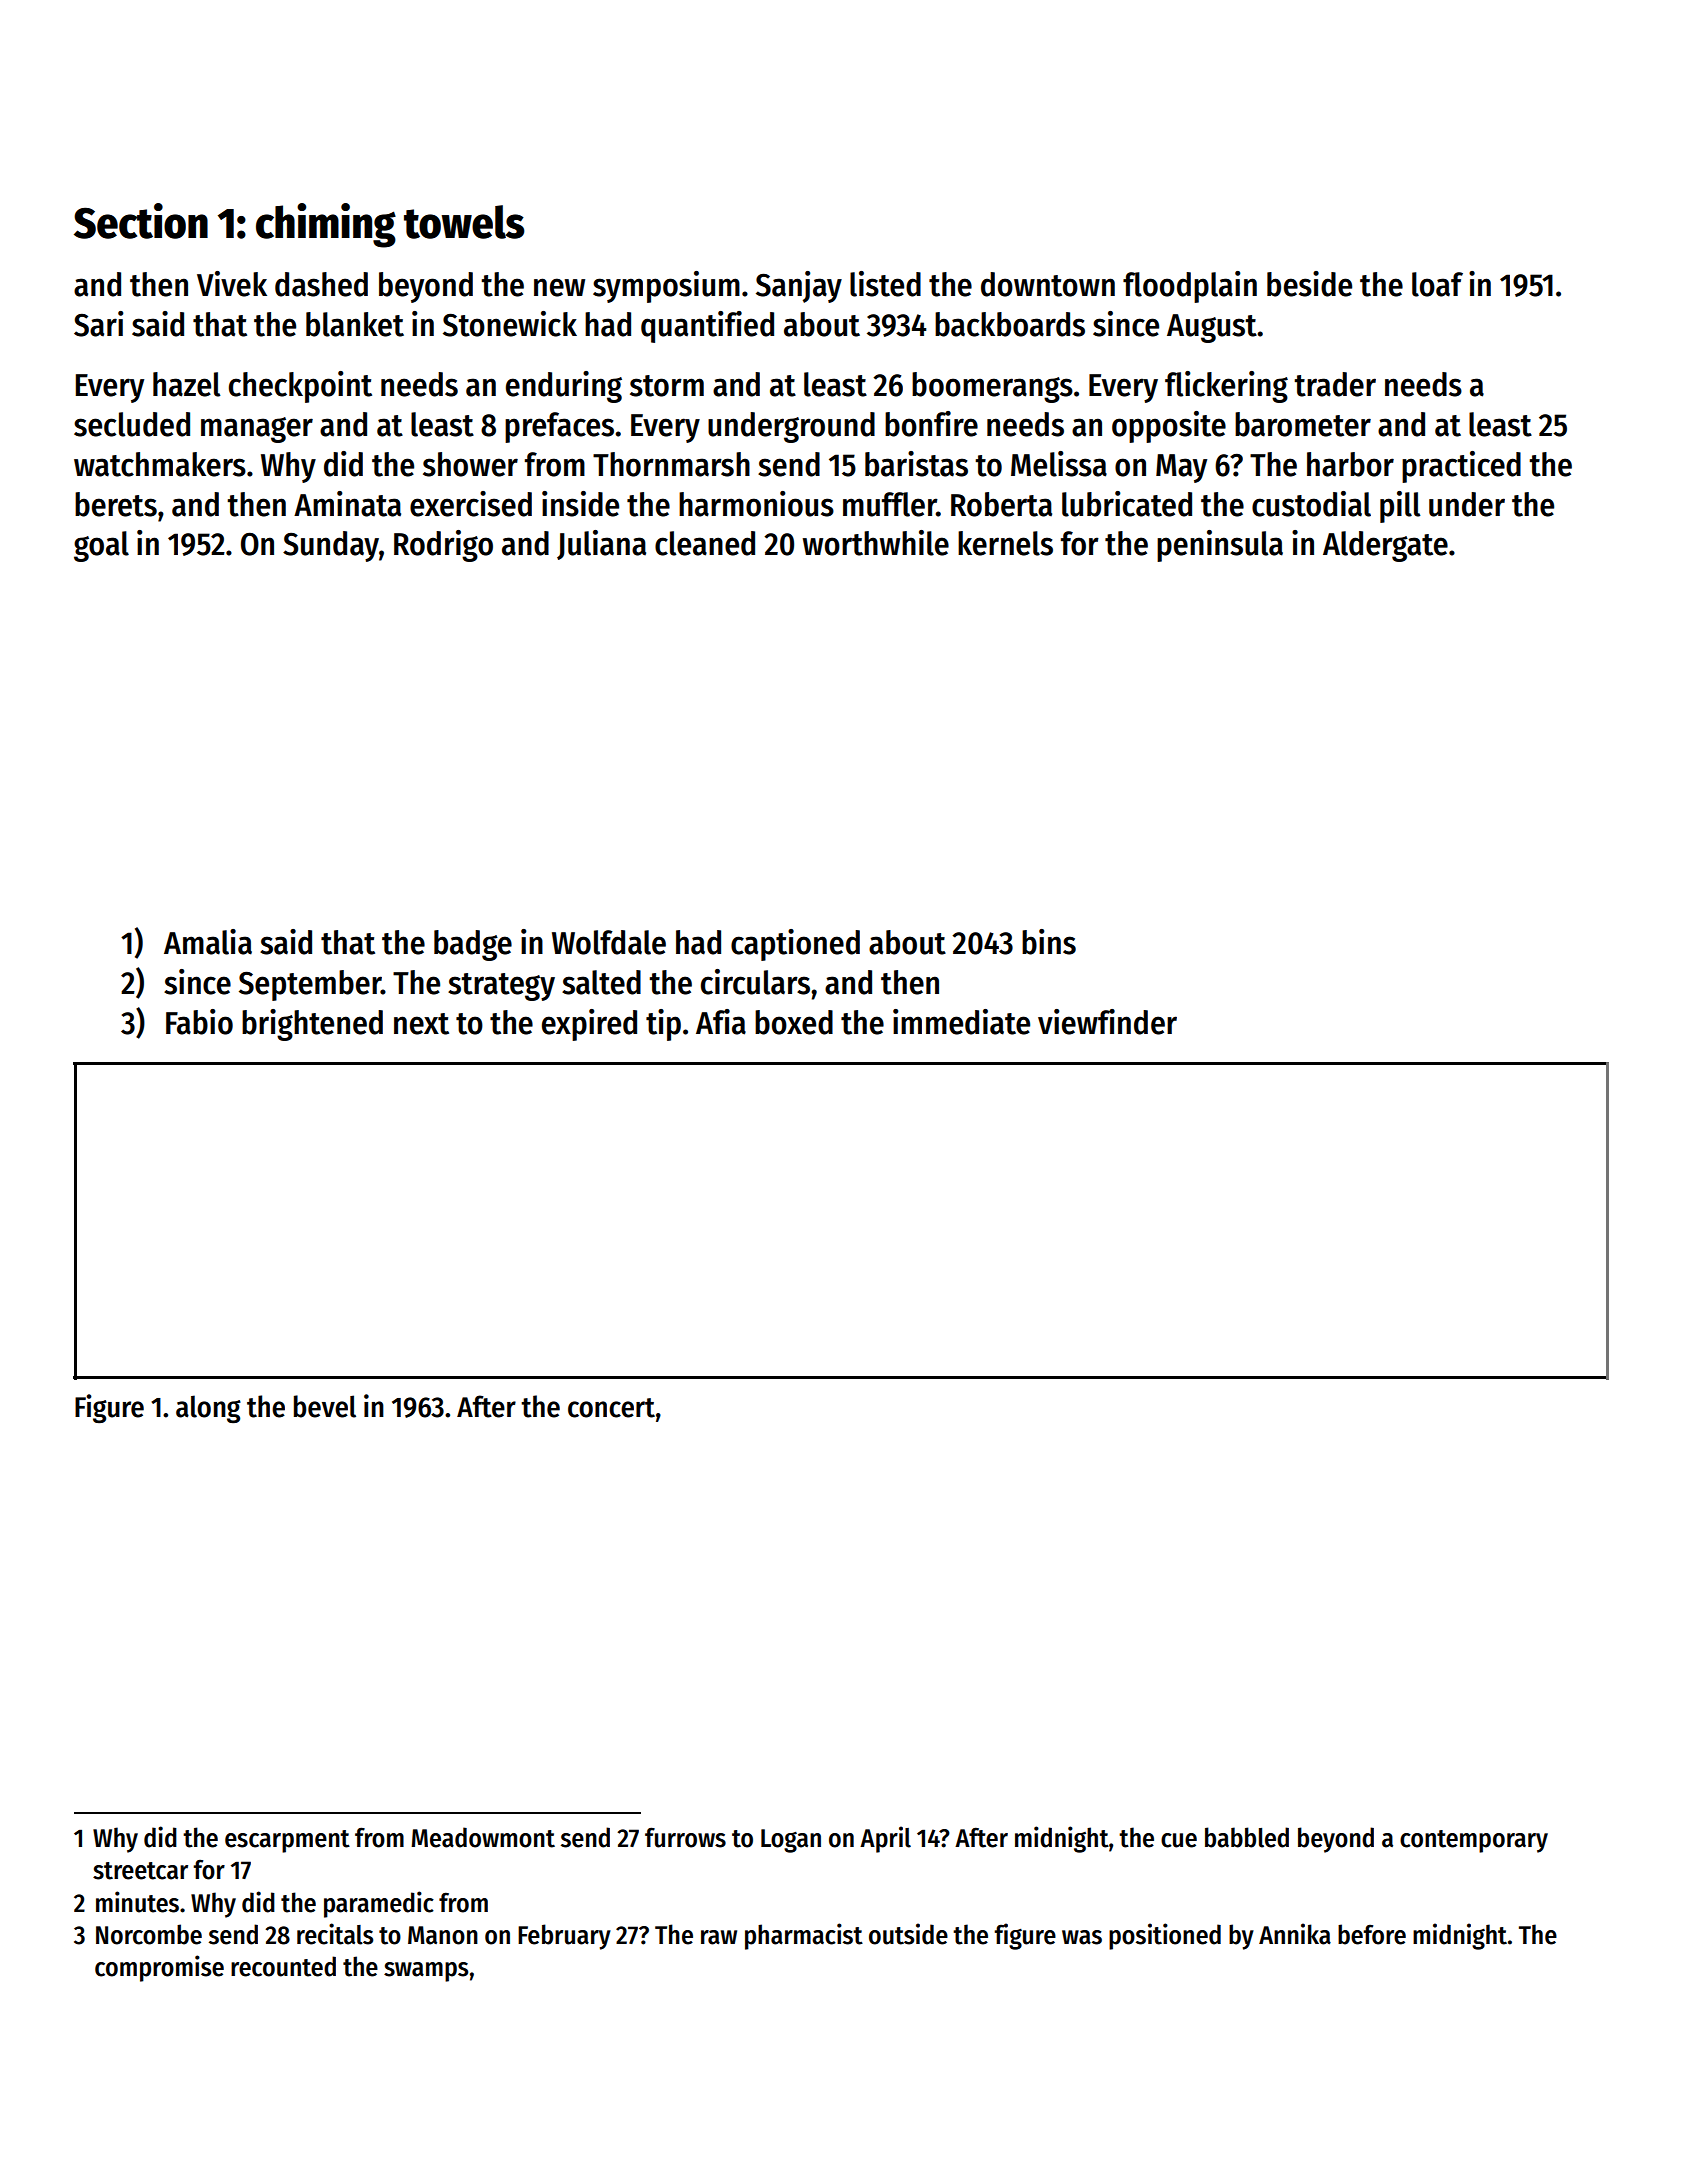 This screenshot has height=2178, width=1683. What do you see at coordinates (1461, 467) in the screenshot?
I see `practiced` at bounding box center [1461, 467].
